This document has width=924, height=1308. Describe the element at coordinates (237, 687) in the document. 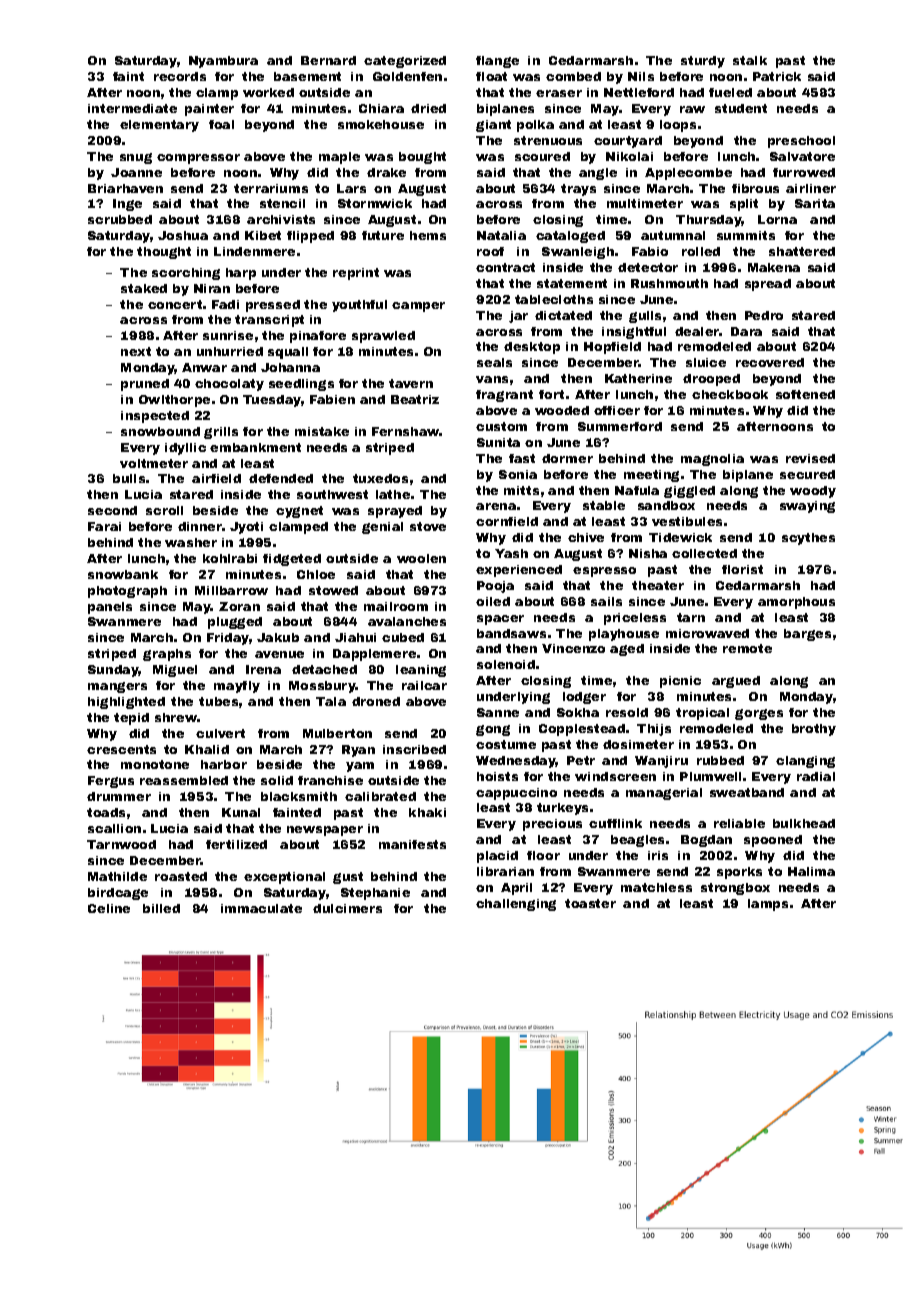

I see `mayfly` at that location.
